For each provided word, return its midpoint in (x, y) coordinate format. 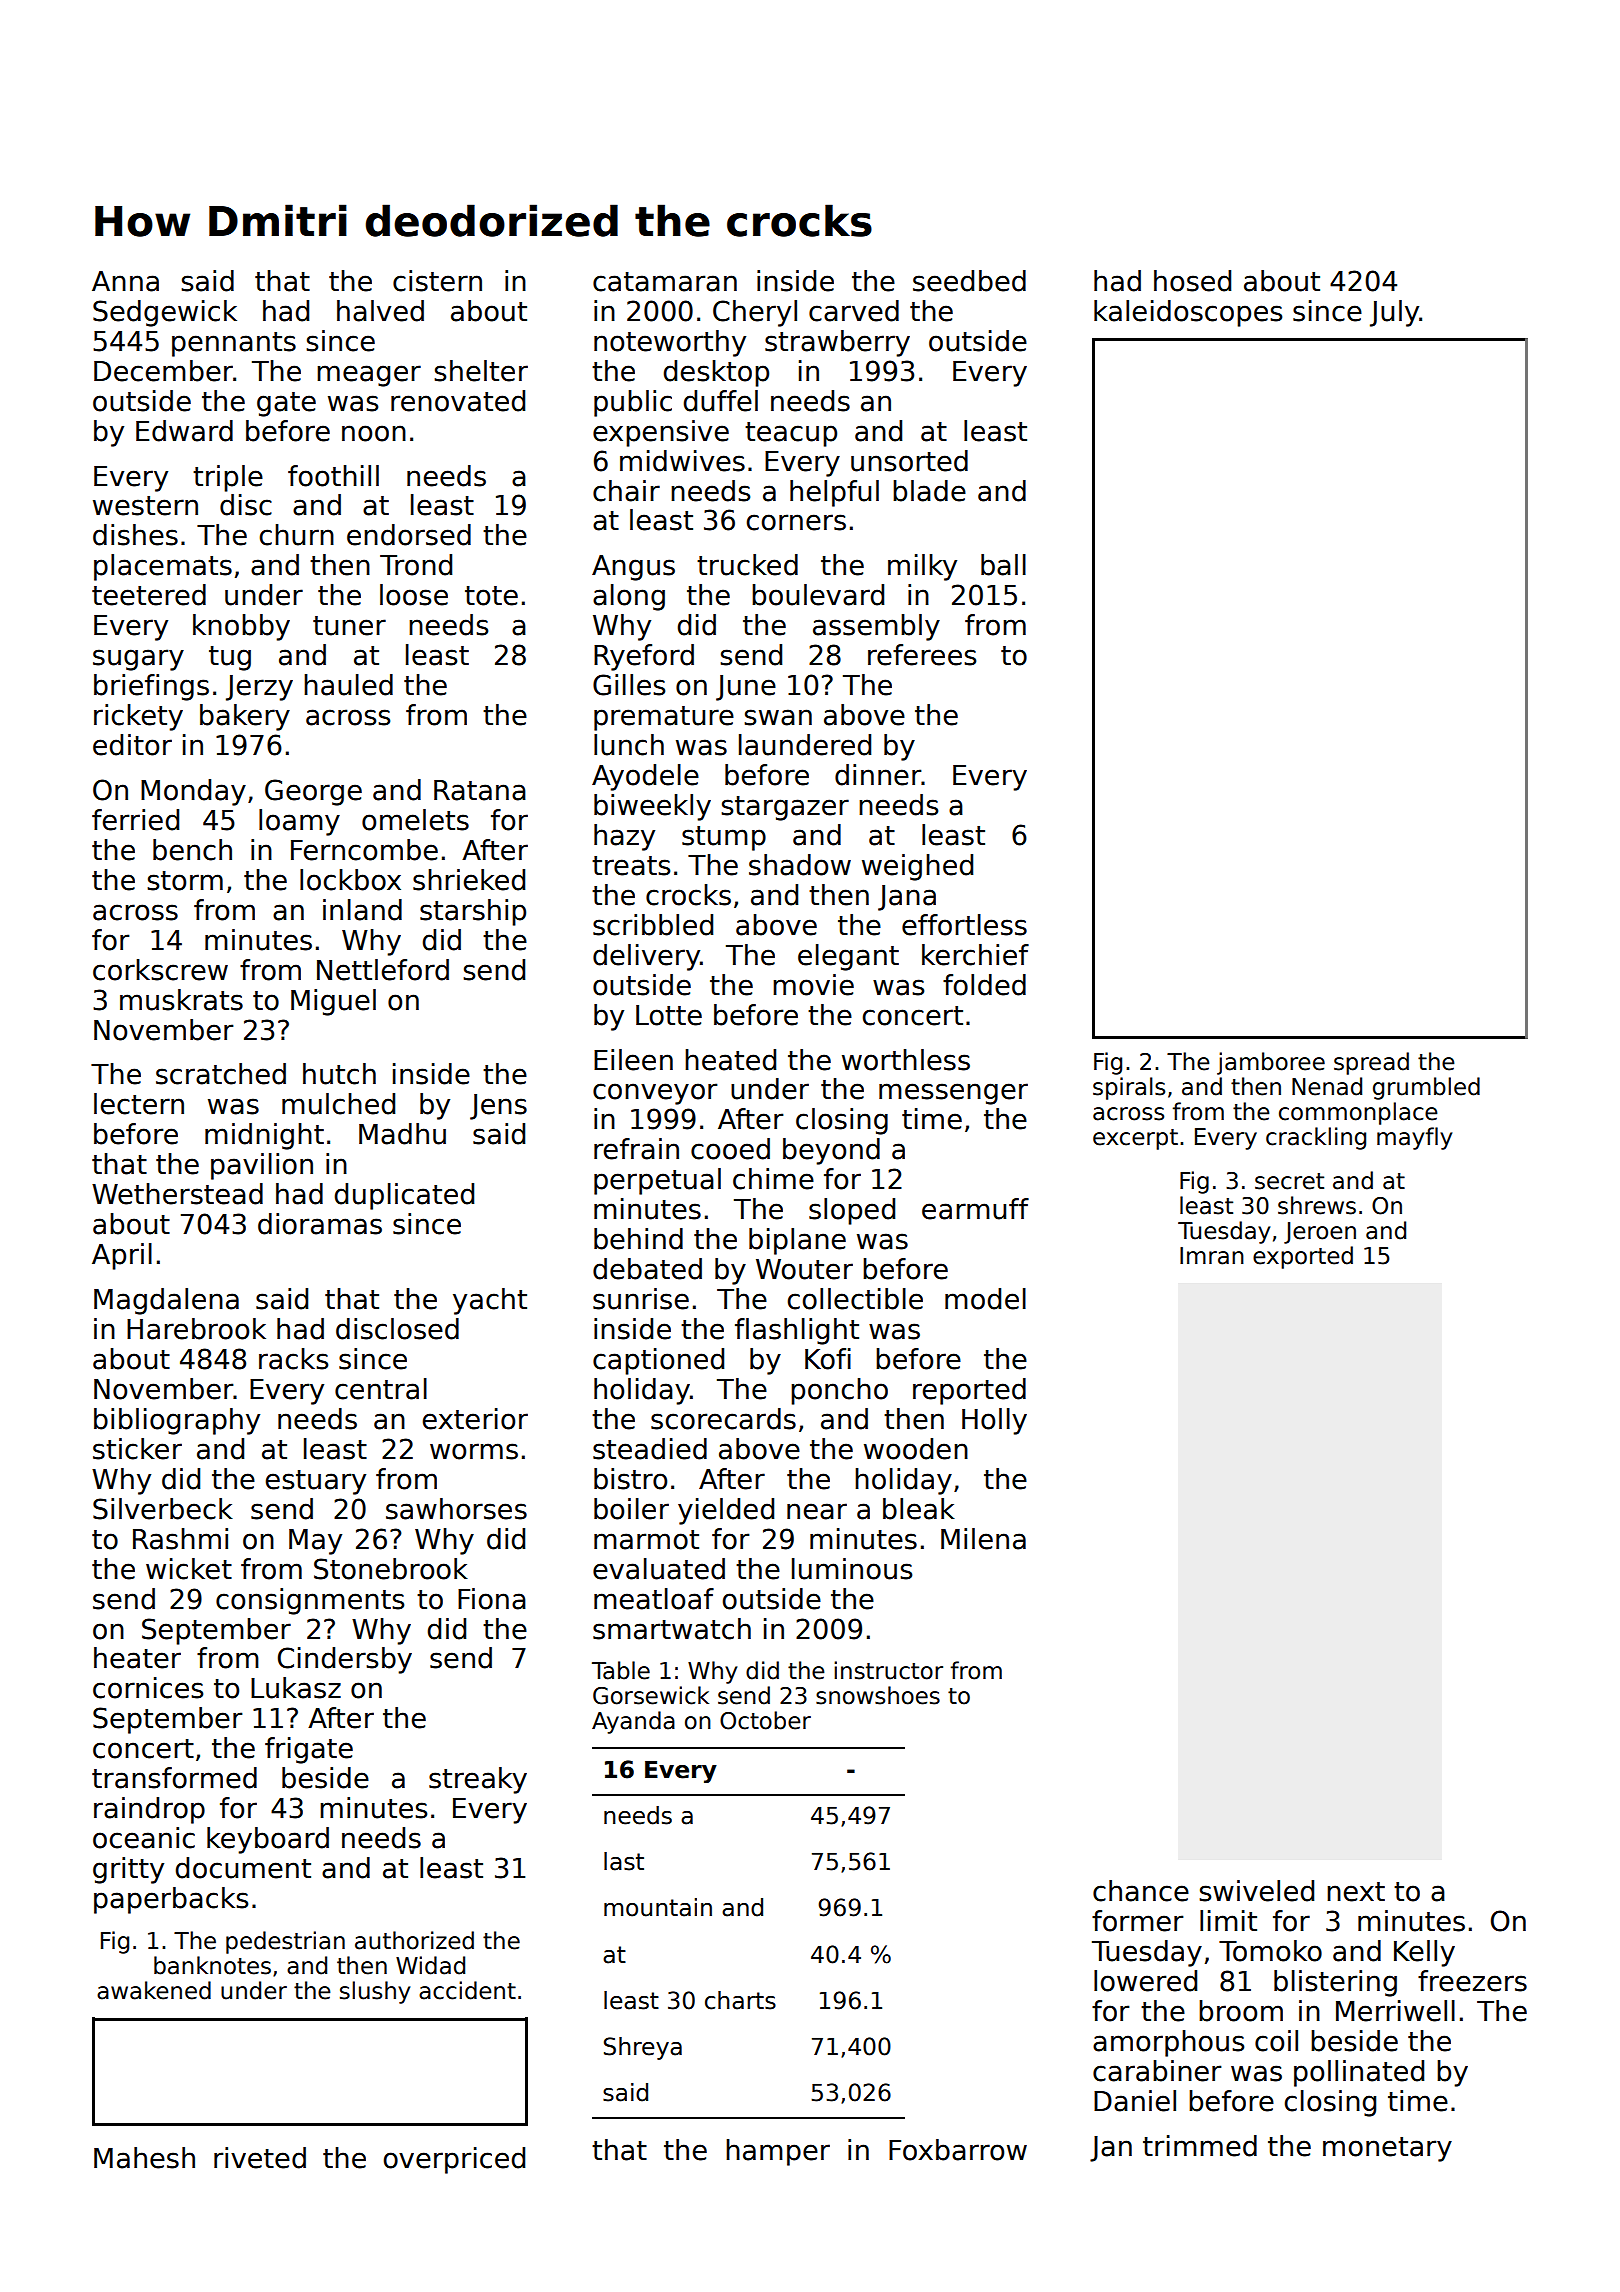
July (1394, 313)
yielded (726, 1511)
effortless (964, 925)
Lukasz (296, 1688)
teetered (149, 595)
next (1356, 1892)
